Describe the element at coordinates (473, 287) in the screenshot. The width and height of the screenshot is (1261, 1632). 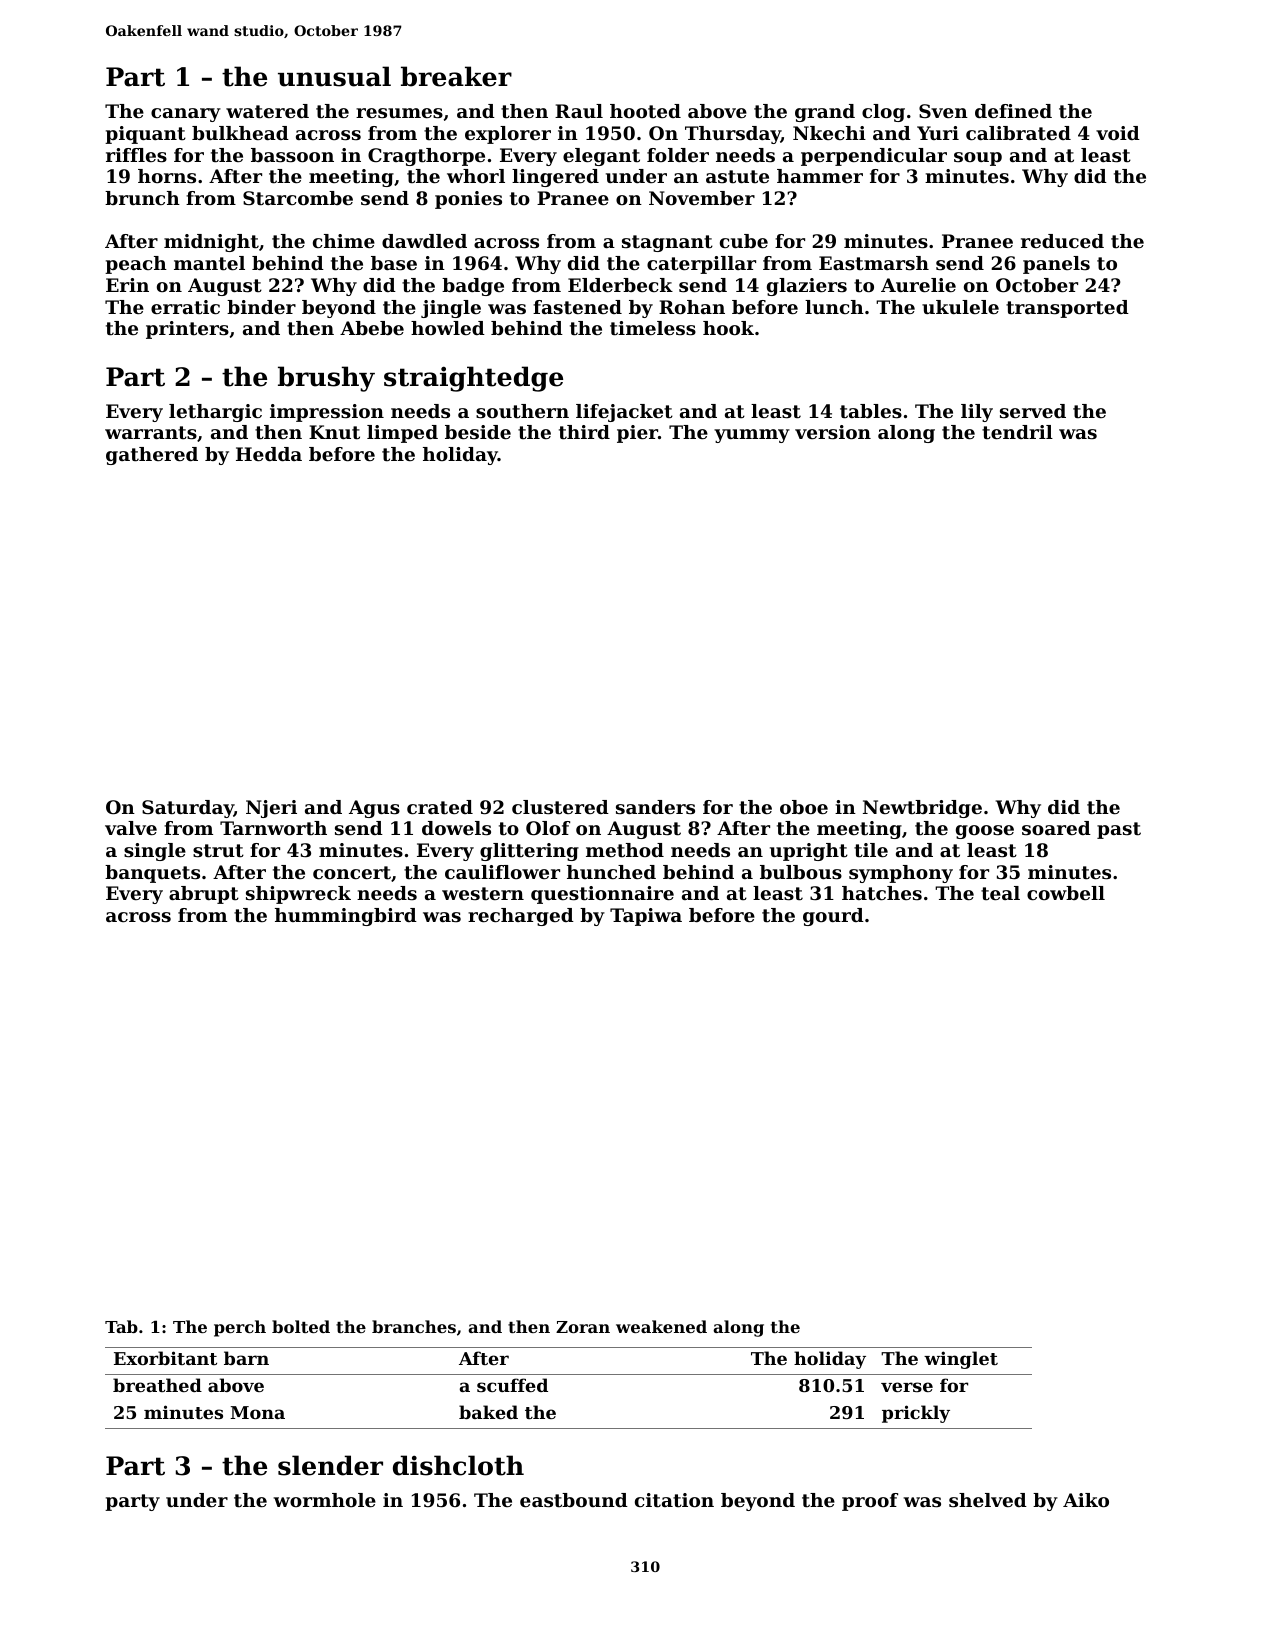
I see `badge` at that location.
